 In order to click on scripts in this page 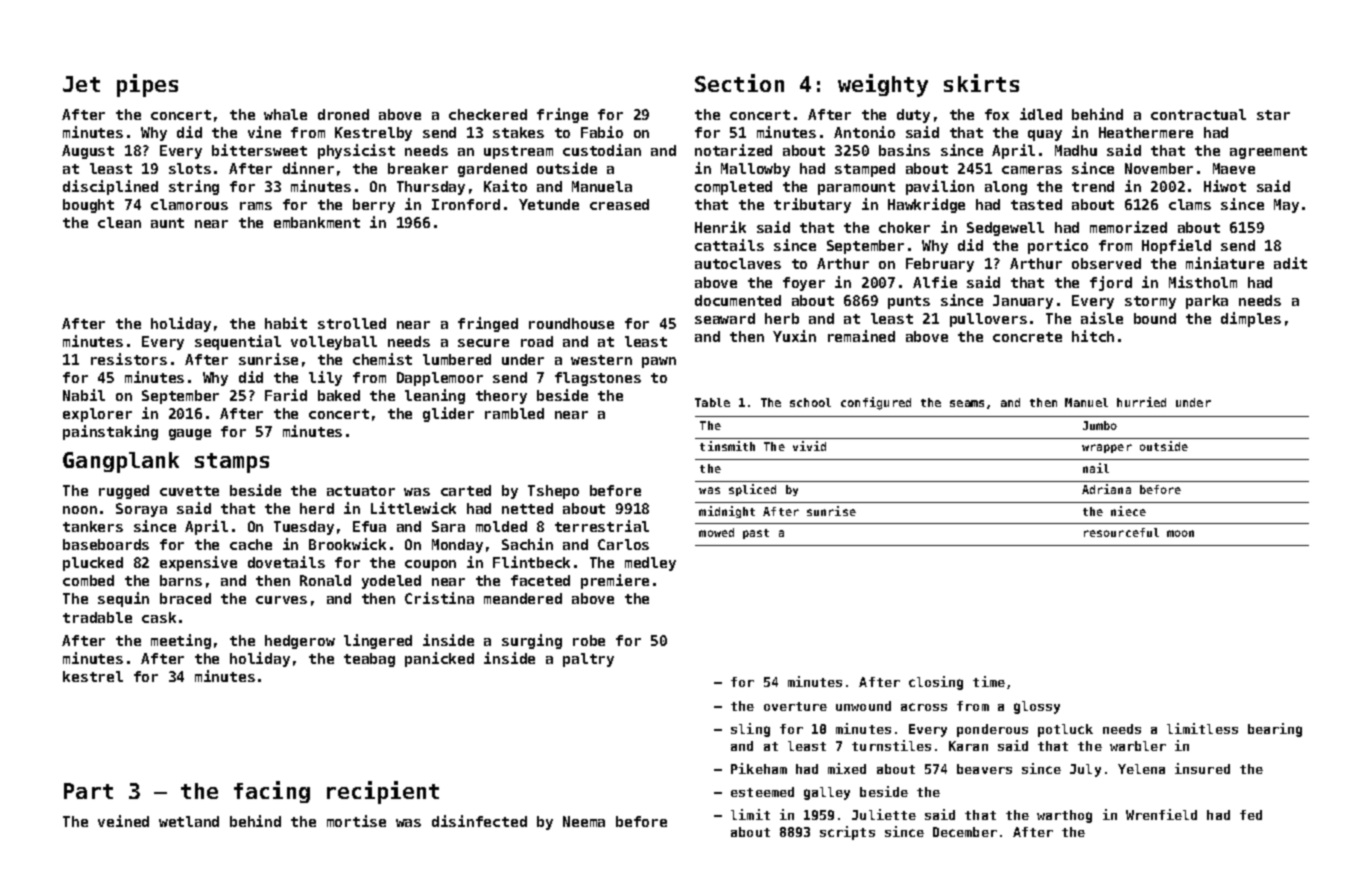, I will do `click(847, 833)`.
